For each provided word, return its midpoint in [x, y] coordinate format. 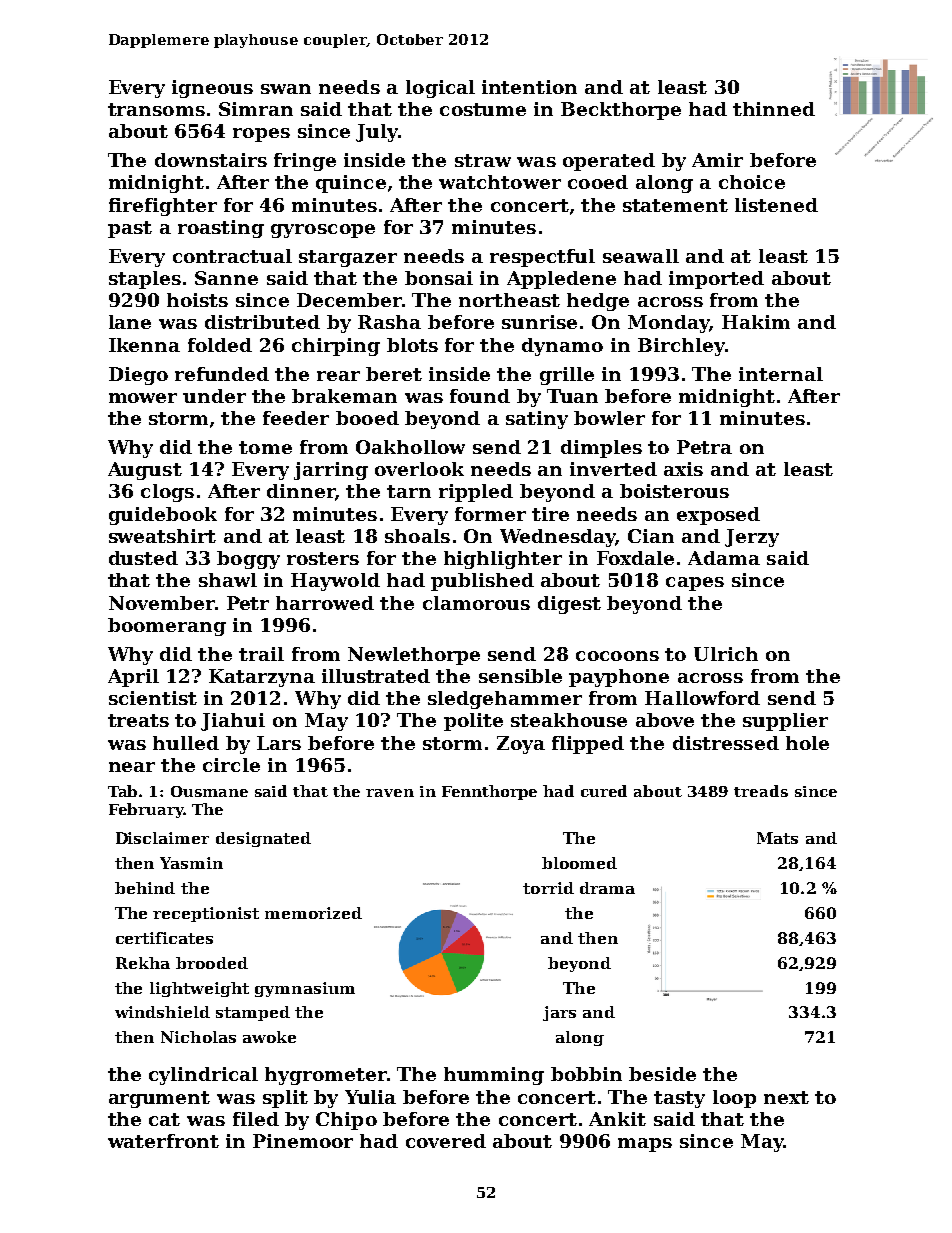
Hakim [756, 322]
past [130, 229]
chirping [336, 347]
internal [781, 374]
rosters [323, 558]
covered [446, 1141]
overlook [419, 469]
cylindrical [203, 1076]
